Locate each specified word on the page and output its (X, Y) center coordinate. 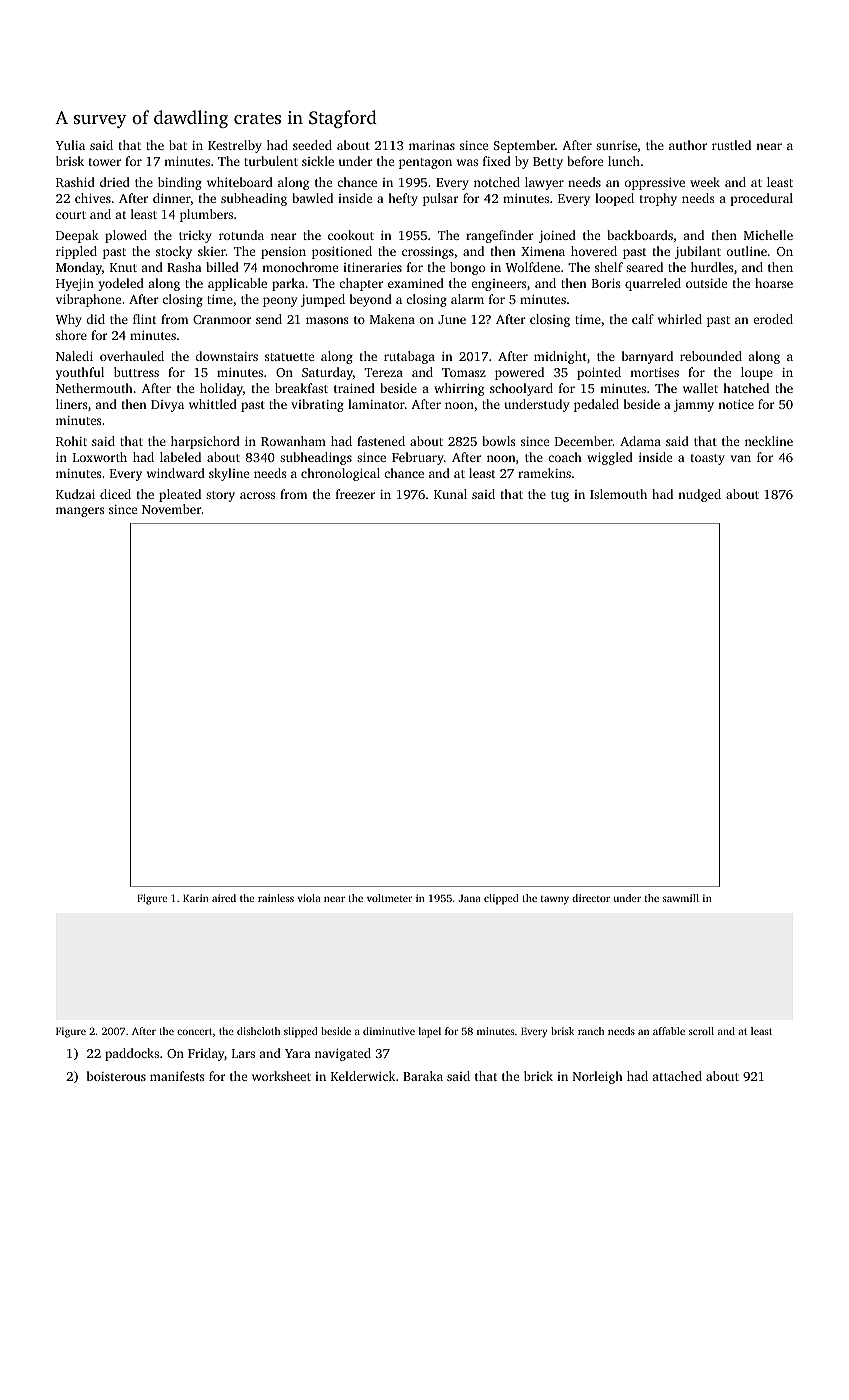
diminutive (389, 1031)
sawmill (681, 898)
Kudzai (75, 494)
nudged (699, 495)
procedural (761, 199)
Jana (470, 898)
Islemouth (618, 494)
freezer (355, 494)
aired (224, 898)
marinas (432, 145)
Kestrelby (235, 146)
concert (194, 1031)
